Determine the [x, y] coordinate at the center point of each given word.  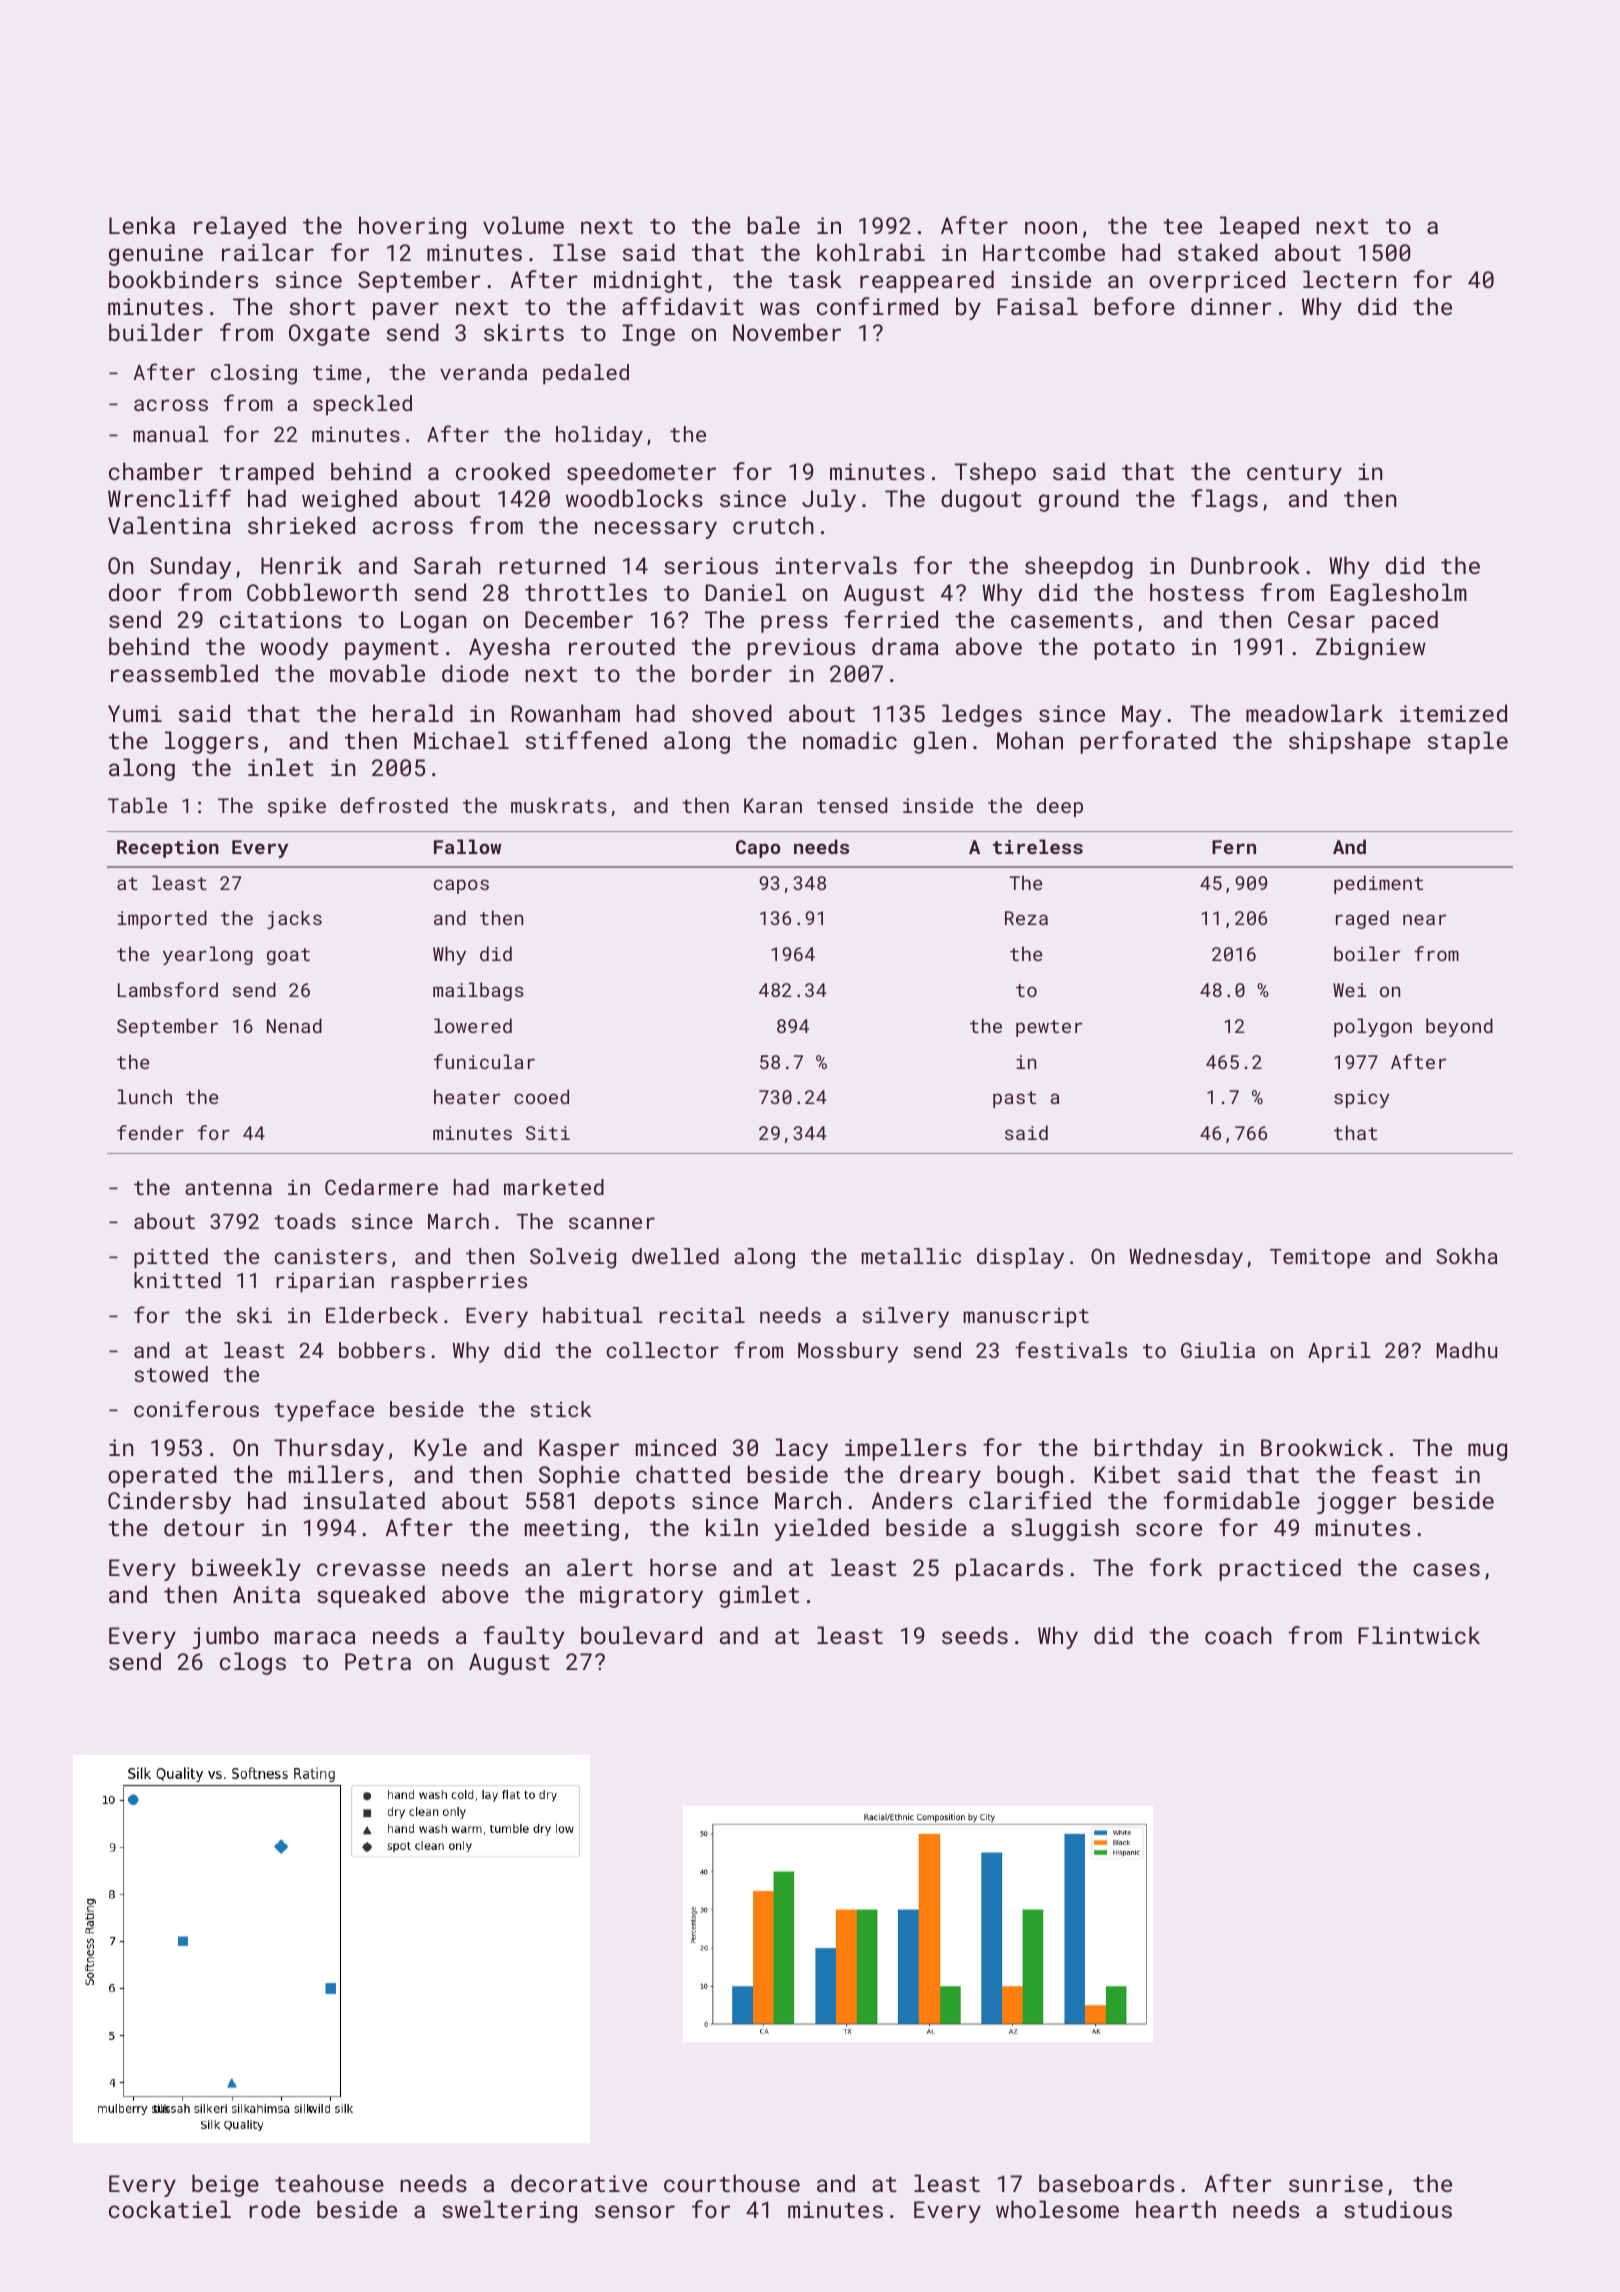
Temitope [1320, 1258]
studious [1398, 2209]
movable [377, 673]
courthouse [732, 2183]
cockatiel [170, 2209]
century [1294, 475]
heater [467, 1096]
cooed [541, 1096]
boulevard [641, 1635]
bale [773, 225]
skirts [524, 332]
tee [1182, 226]
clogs [253, 1663]
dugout [981, 500]
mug [1487, 1452]
